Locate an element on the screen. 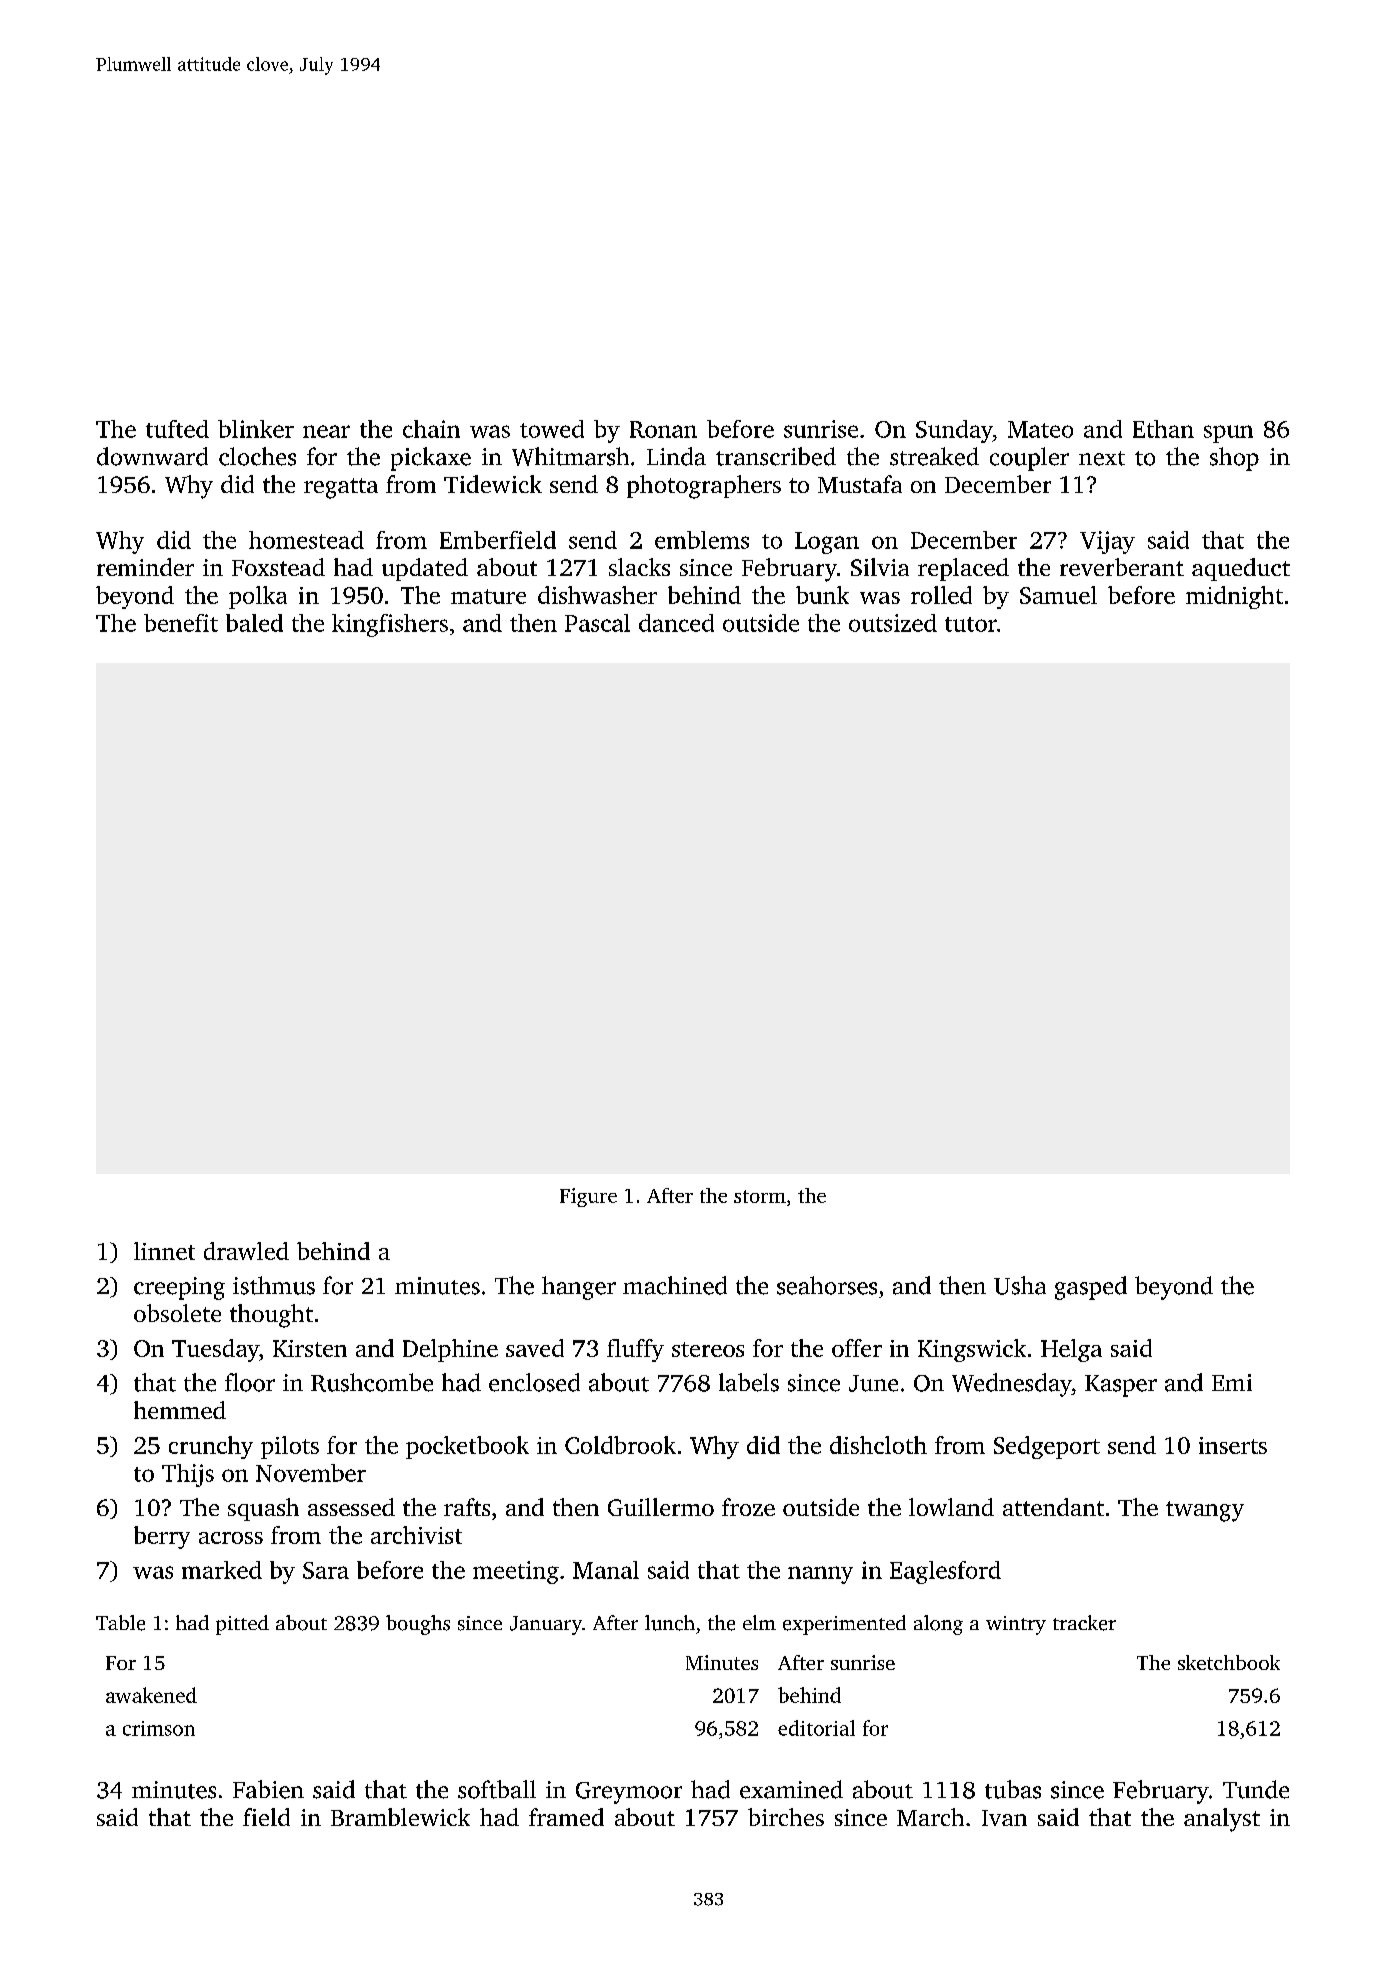  editorial is located at coordinates (816, 1728).
